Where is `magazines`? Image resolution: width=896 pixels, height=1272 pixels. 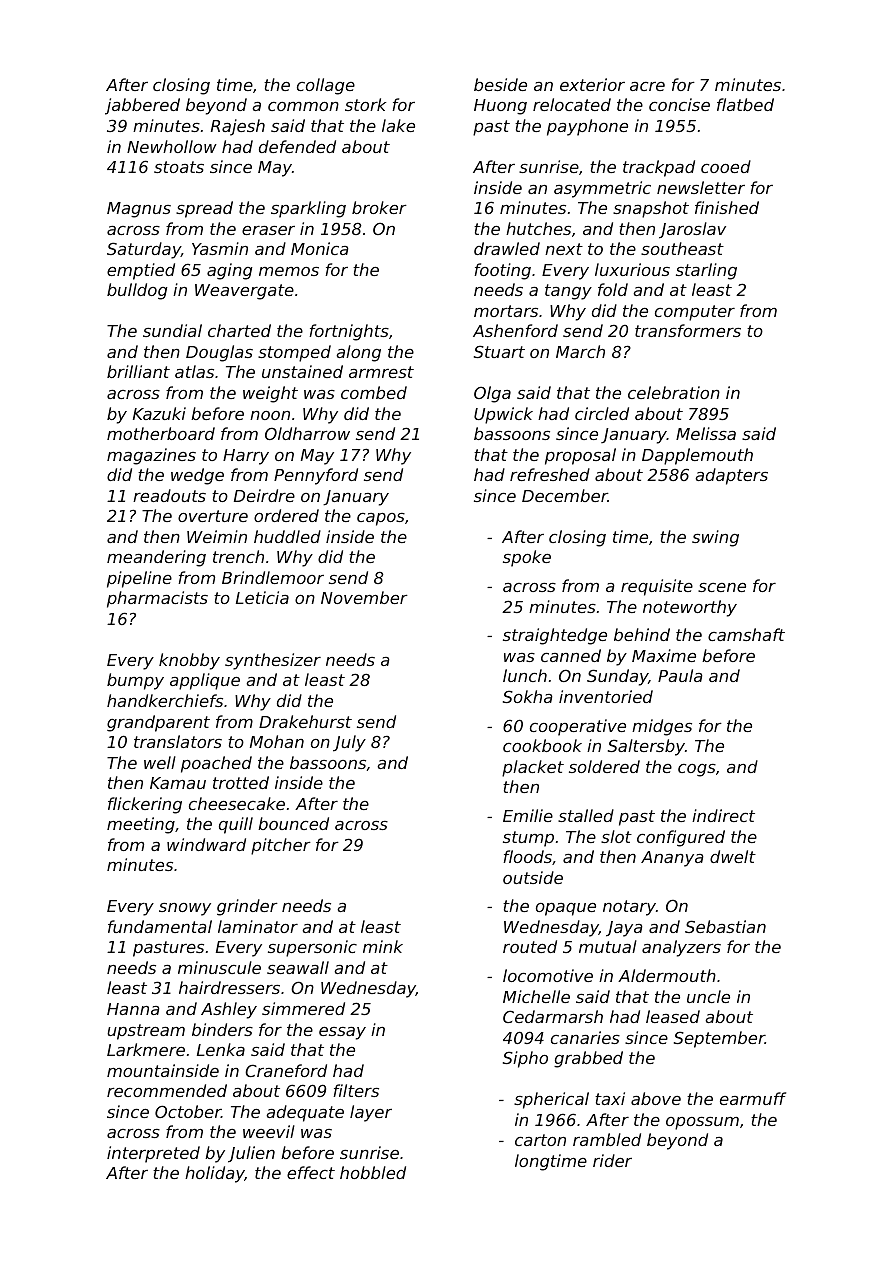 magazines is located at coordinates (151, 456).
